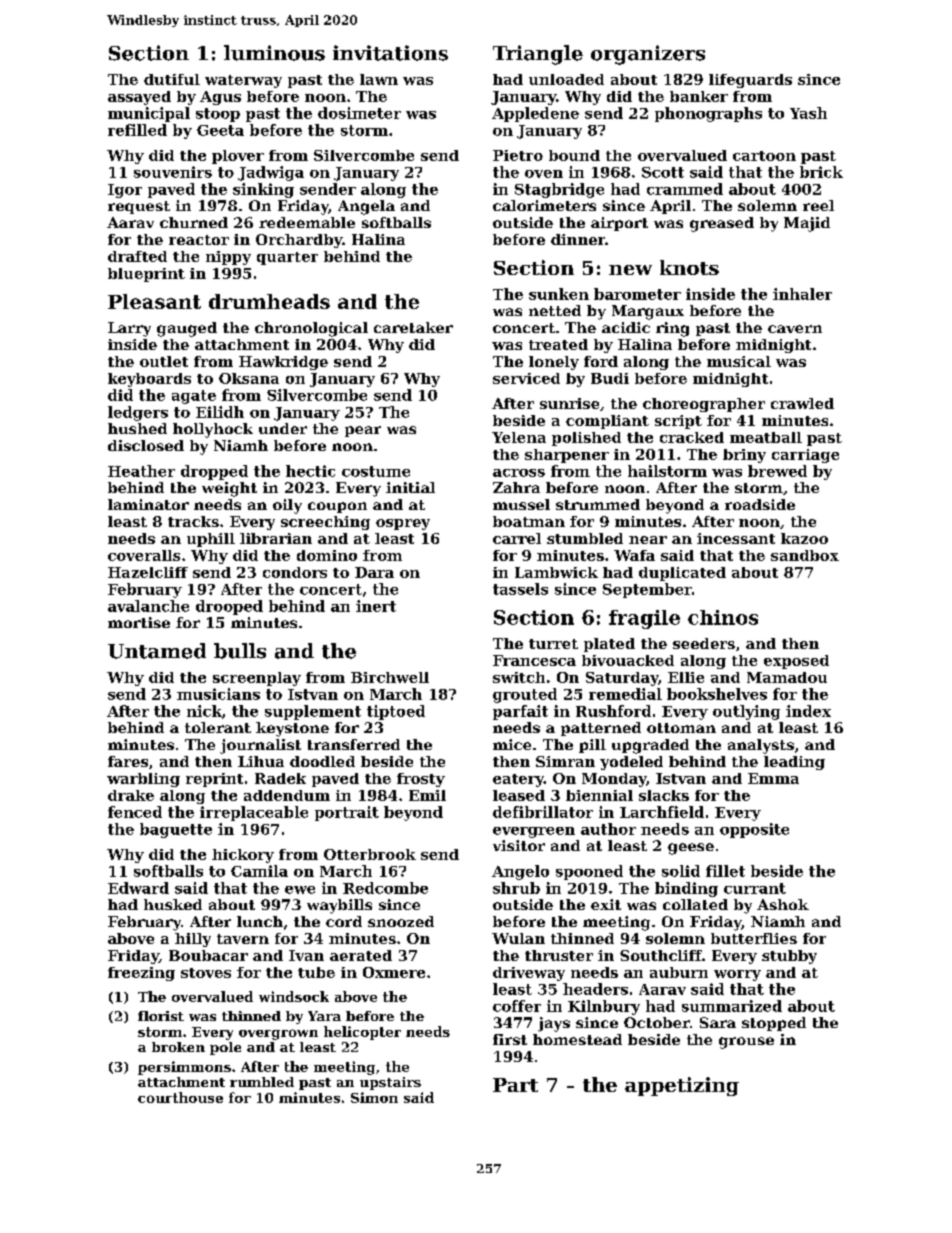  What do you see at coordinates (805, 456) in the page?
I see `carriage` at bounding box center [805, 456].
